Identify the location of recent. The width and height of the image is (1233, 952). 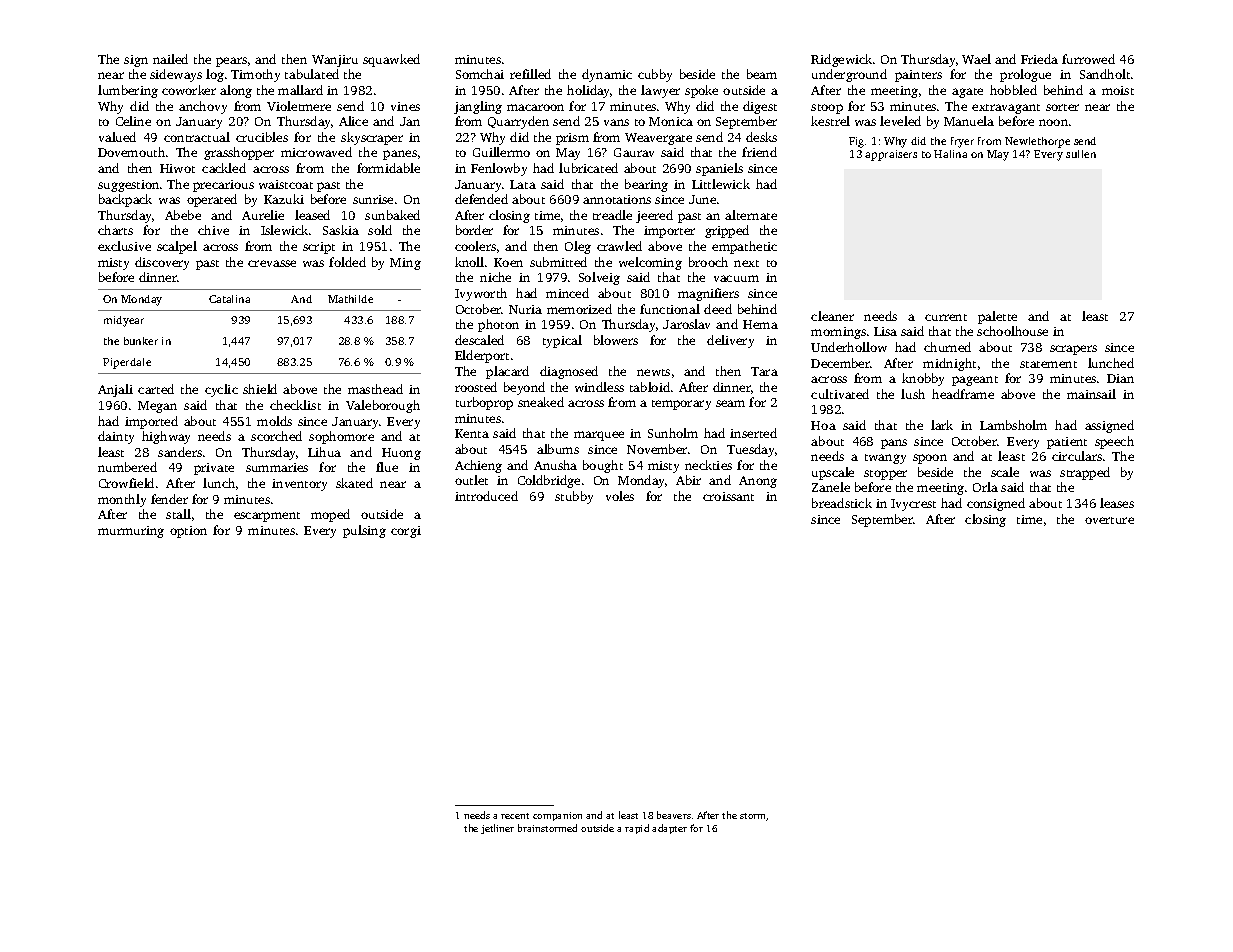
(515, 816).
